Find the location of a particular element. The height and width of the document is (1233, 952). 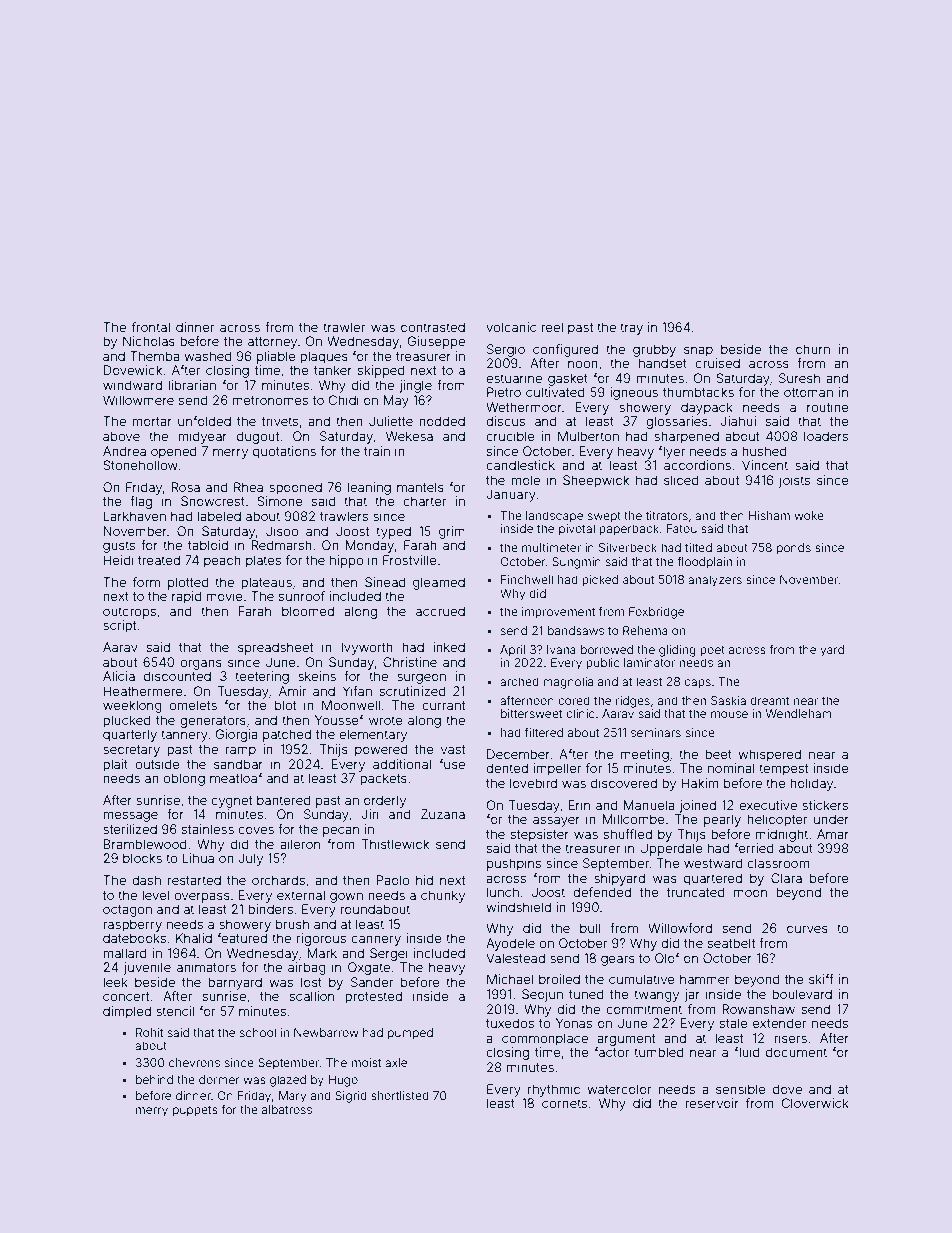

holiday is located at coordinates (811, 784).
